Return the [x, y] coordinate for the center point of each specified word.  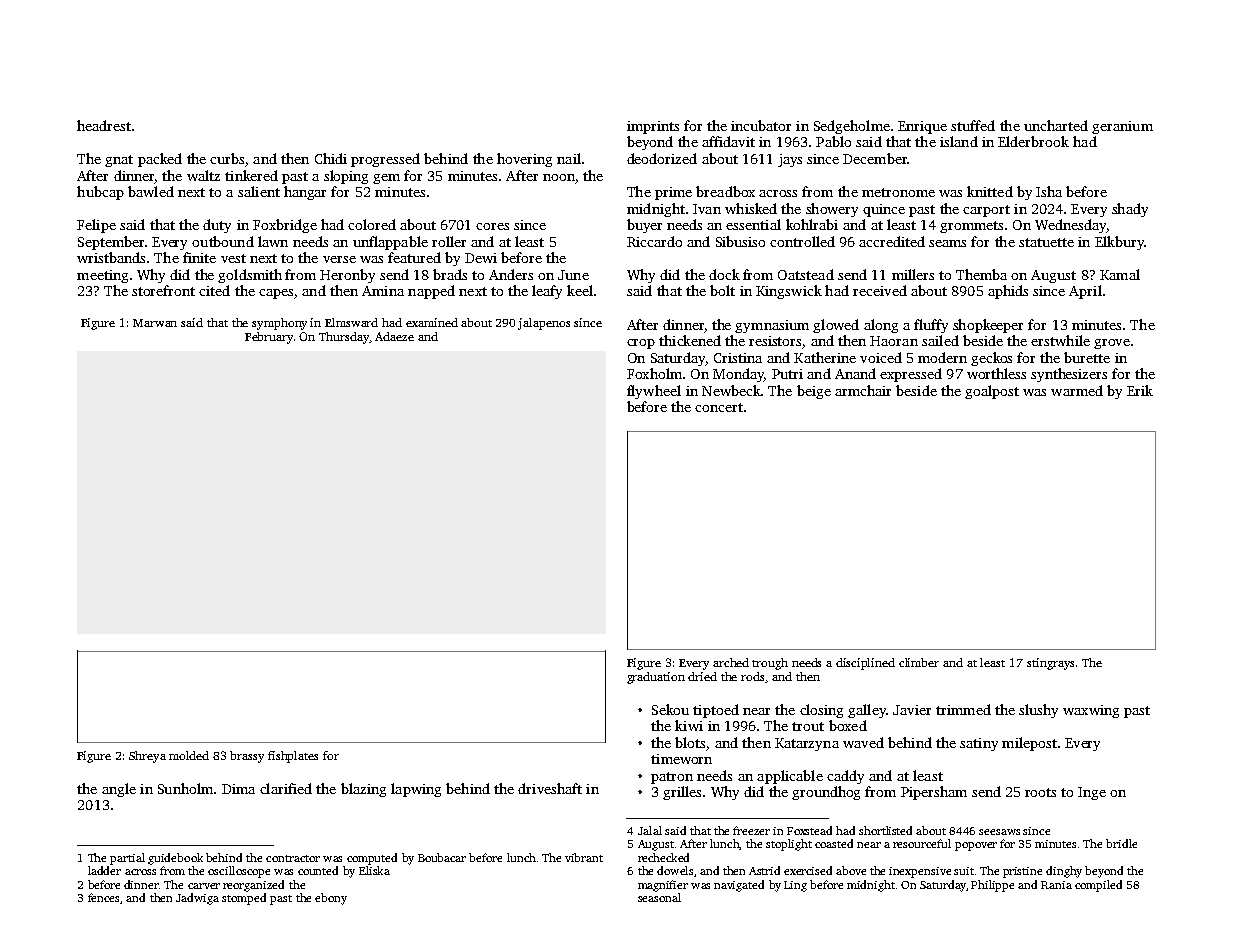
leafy [547, 292]
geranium [1122, 127]
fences [103, 897]
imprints [653, 127]
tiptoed [716, 711]
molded [189, 755]
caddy [845, 777]
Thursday [344, 338]
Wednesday [1070, 226]
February [269, 338]
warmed [1077, 390]
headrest [104, 125]
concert [719, 407]
